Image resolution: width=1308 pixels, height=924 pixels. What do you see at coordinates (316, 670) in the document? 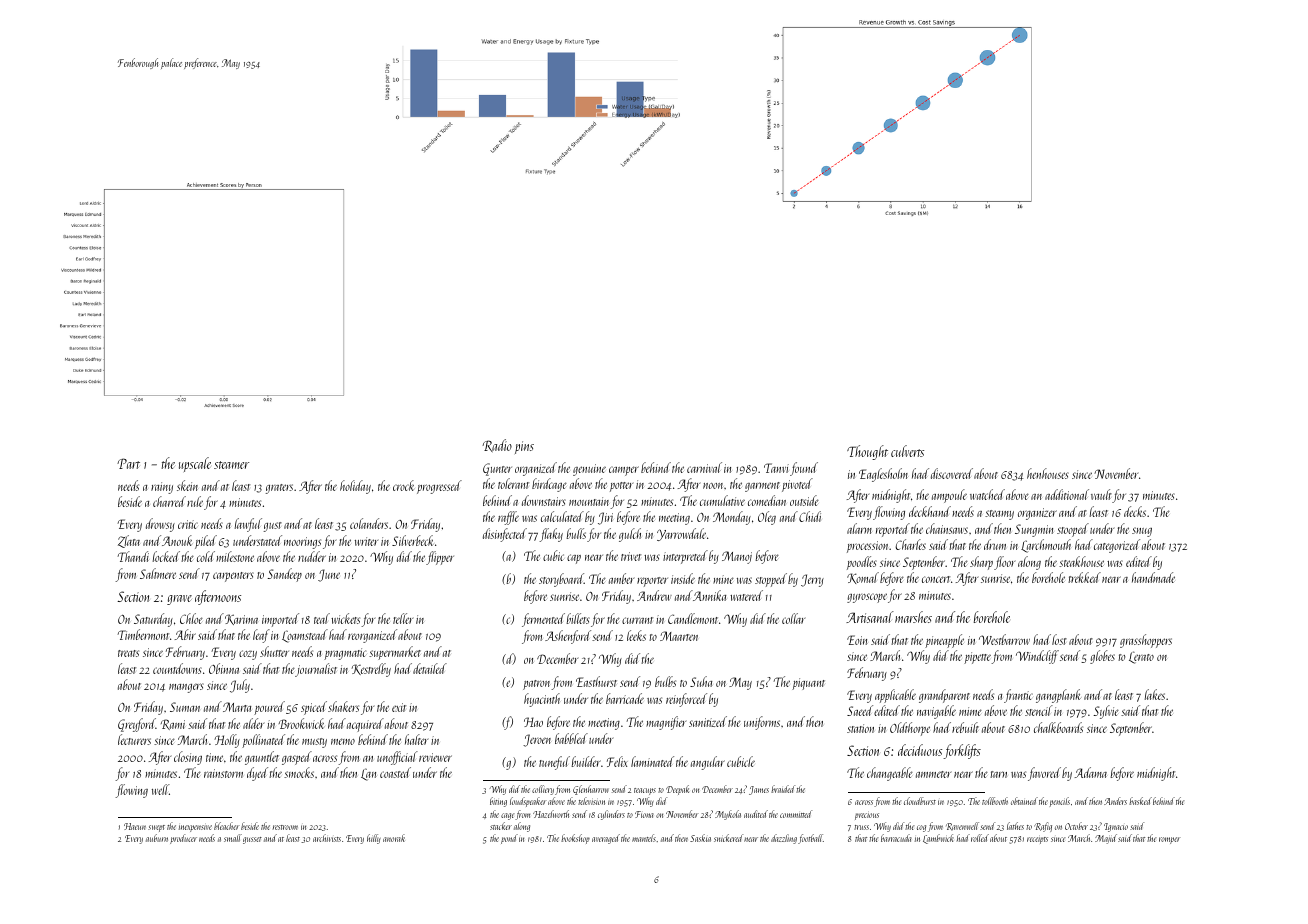
I see `journalist` at bounding box center [316, 670].
